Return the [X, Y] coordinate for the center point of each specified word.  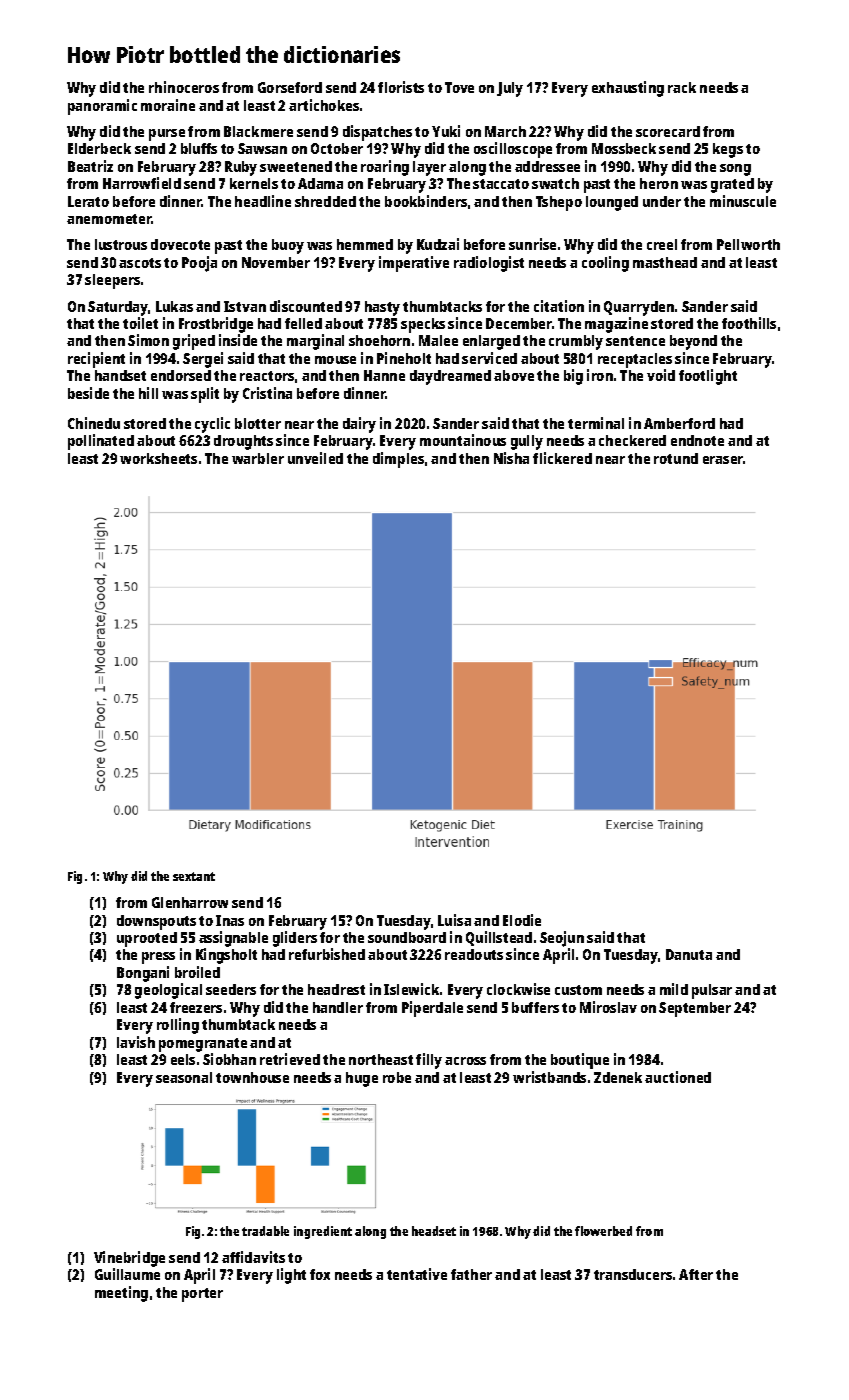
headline [263, 201]
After [696, 1274]
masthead [665, 262]
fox [320, 1274]
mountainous [463, 440]
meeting [121, 1294]
